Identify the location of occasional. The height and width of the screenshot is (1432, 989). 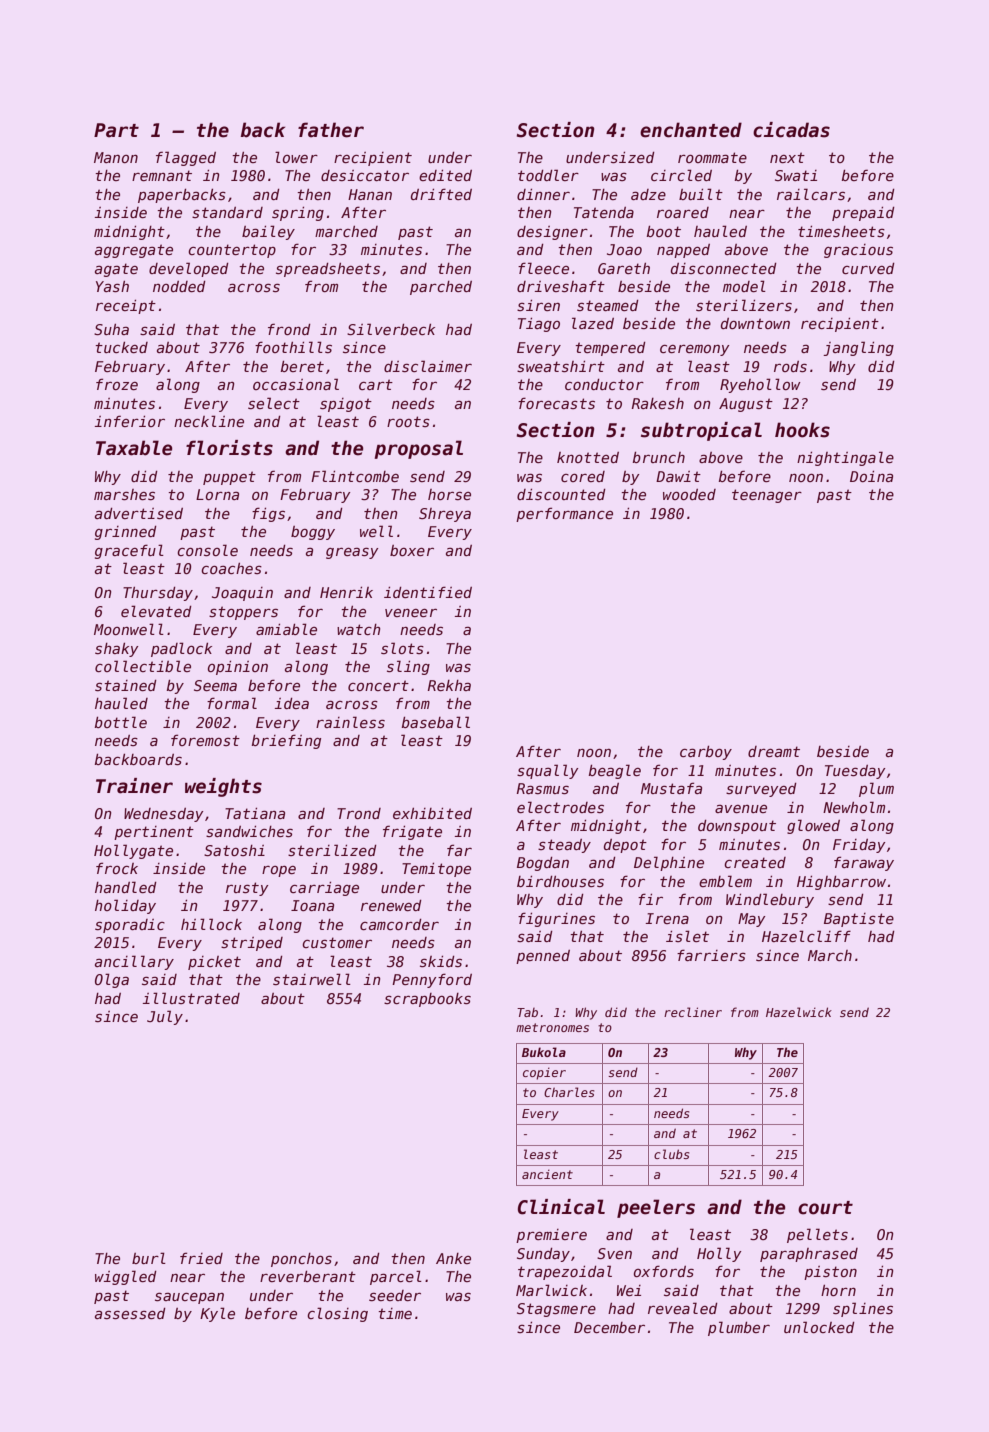
(296, 384).
